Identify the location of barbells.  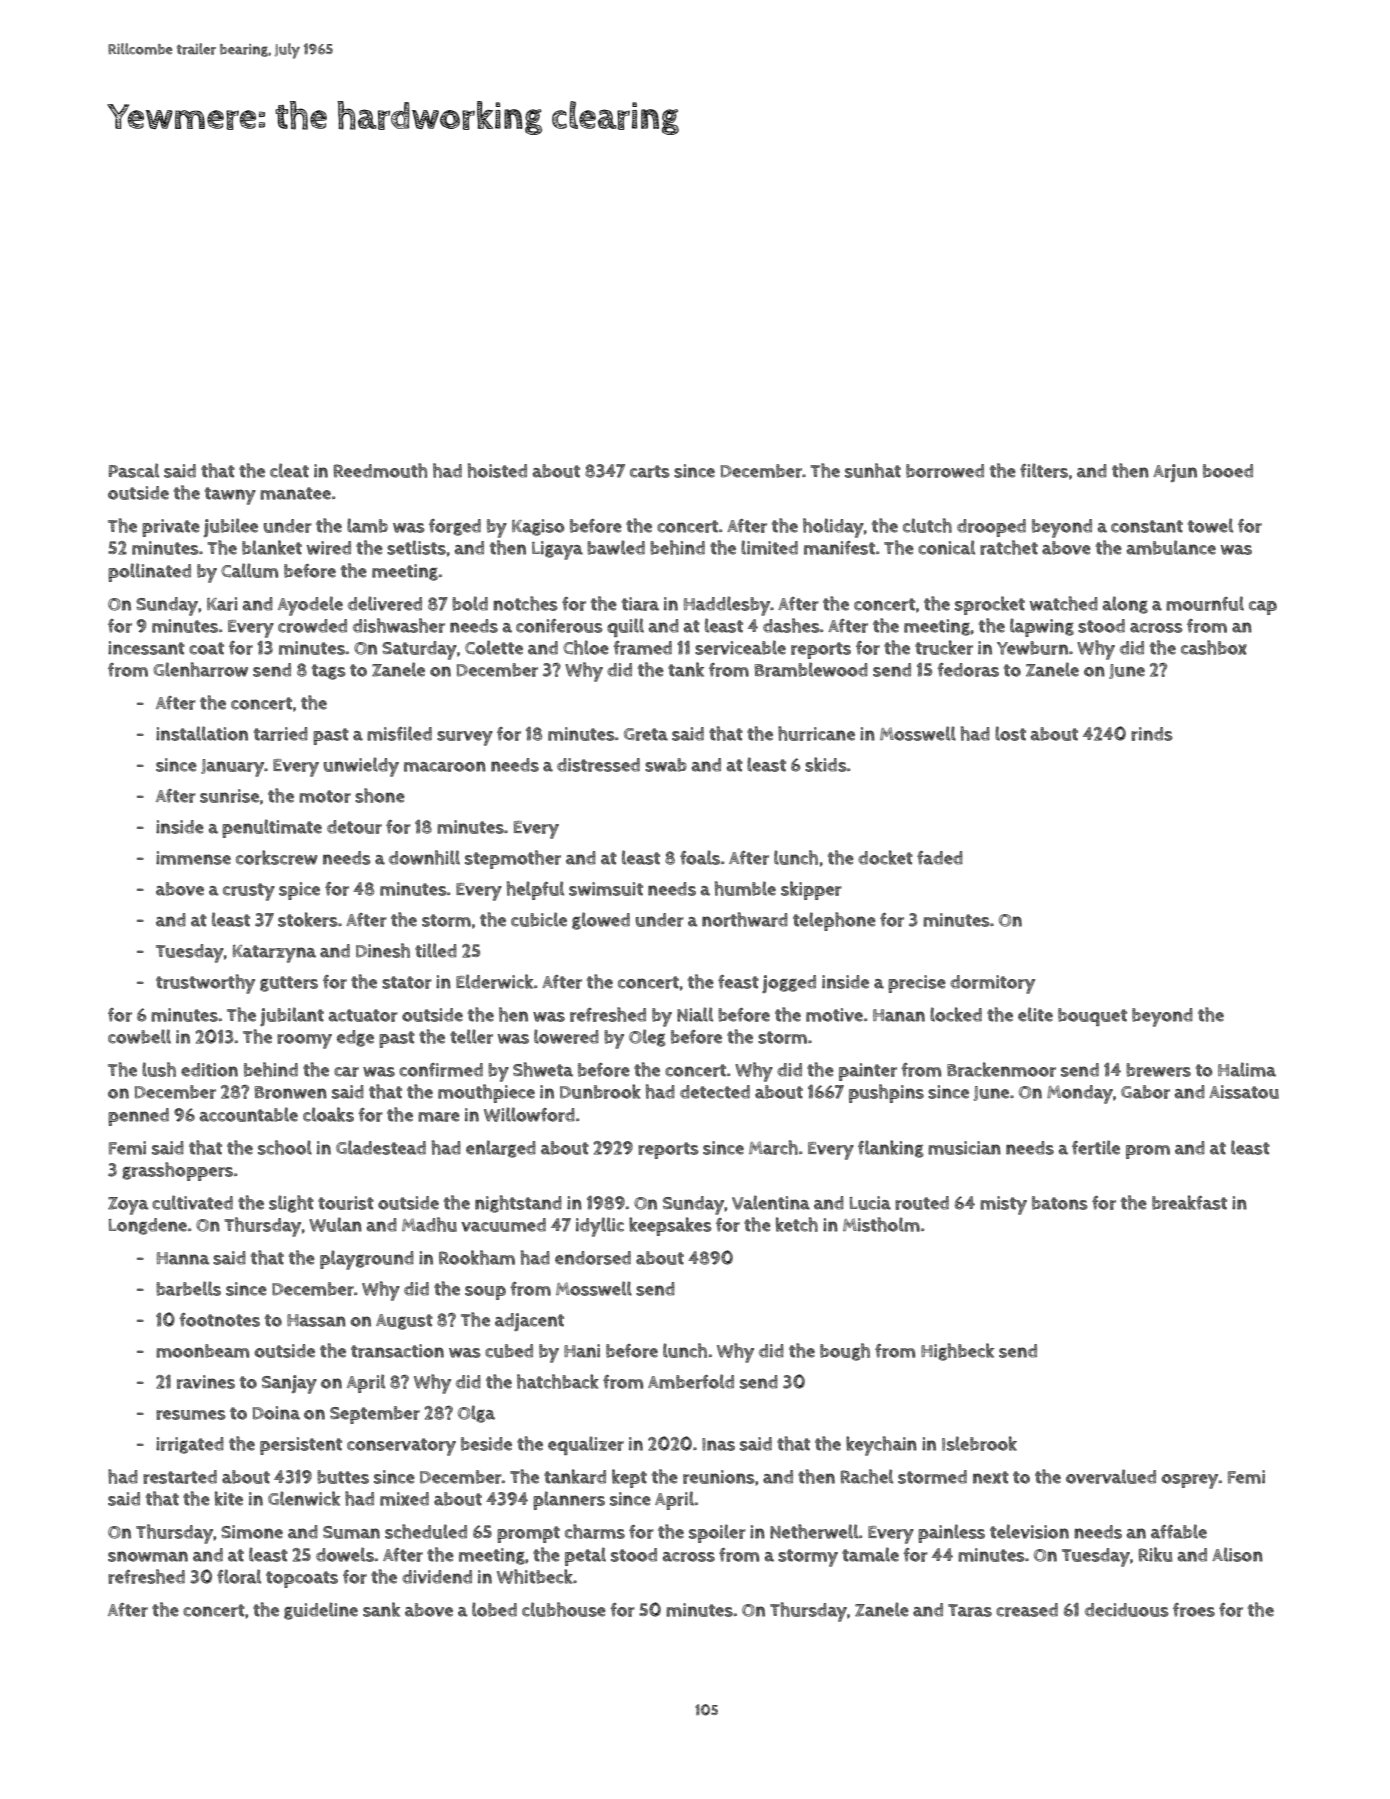
(188, 1288).
